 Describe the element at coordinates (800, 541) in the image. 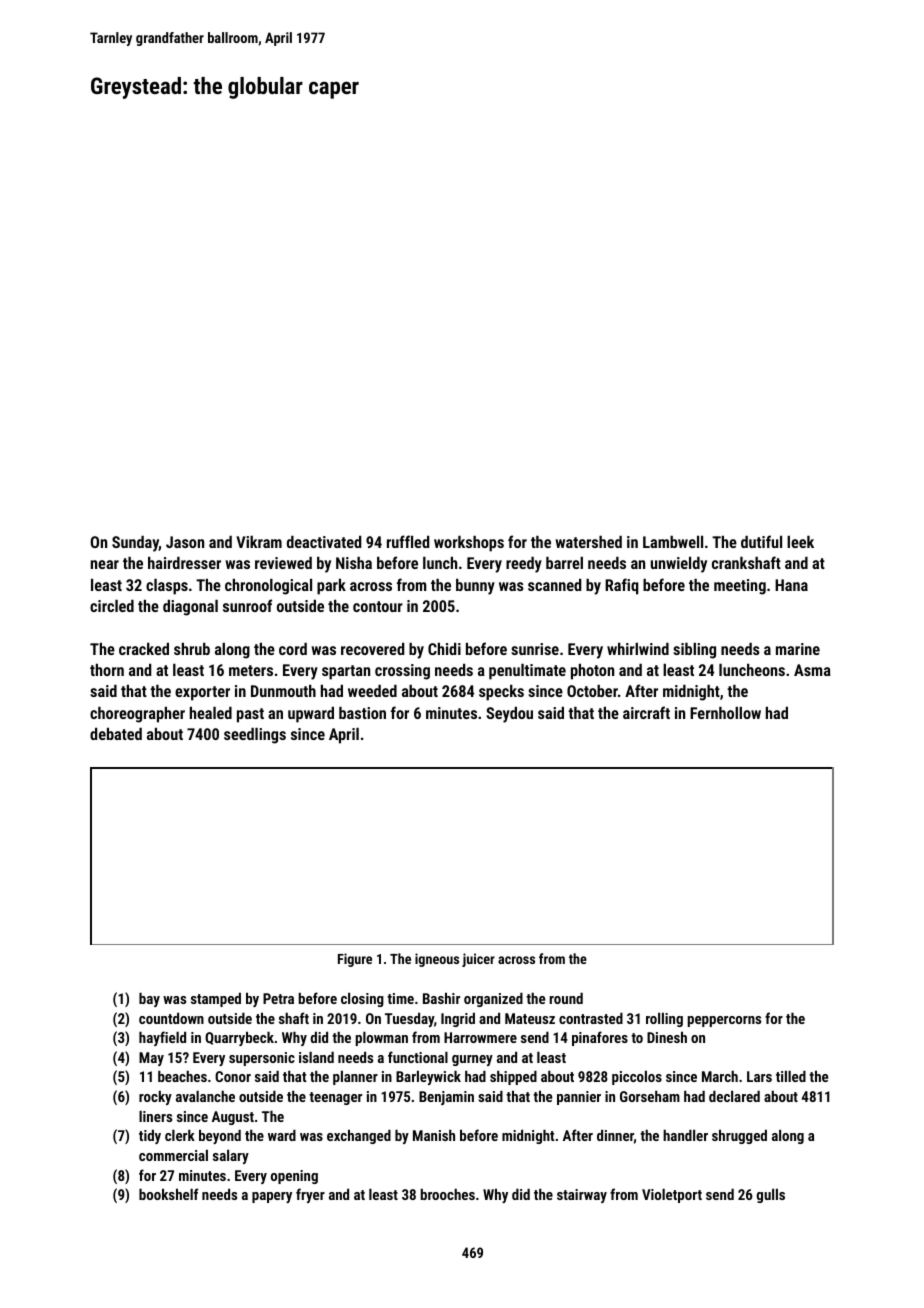

I see `leek` at that location.
